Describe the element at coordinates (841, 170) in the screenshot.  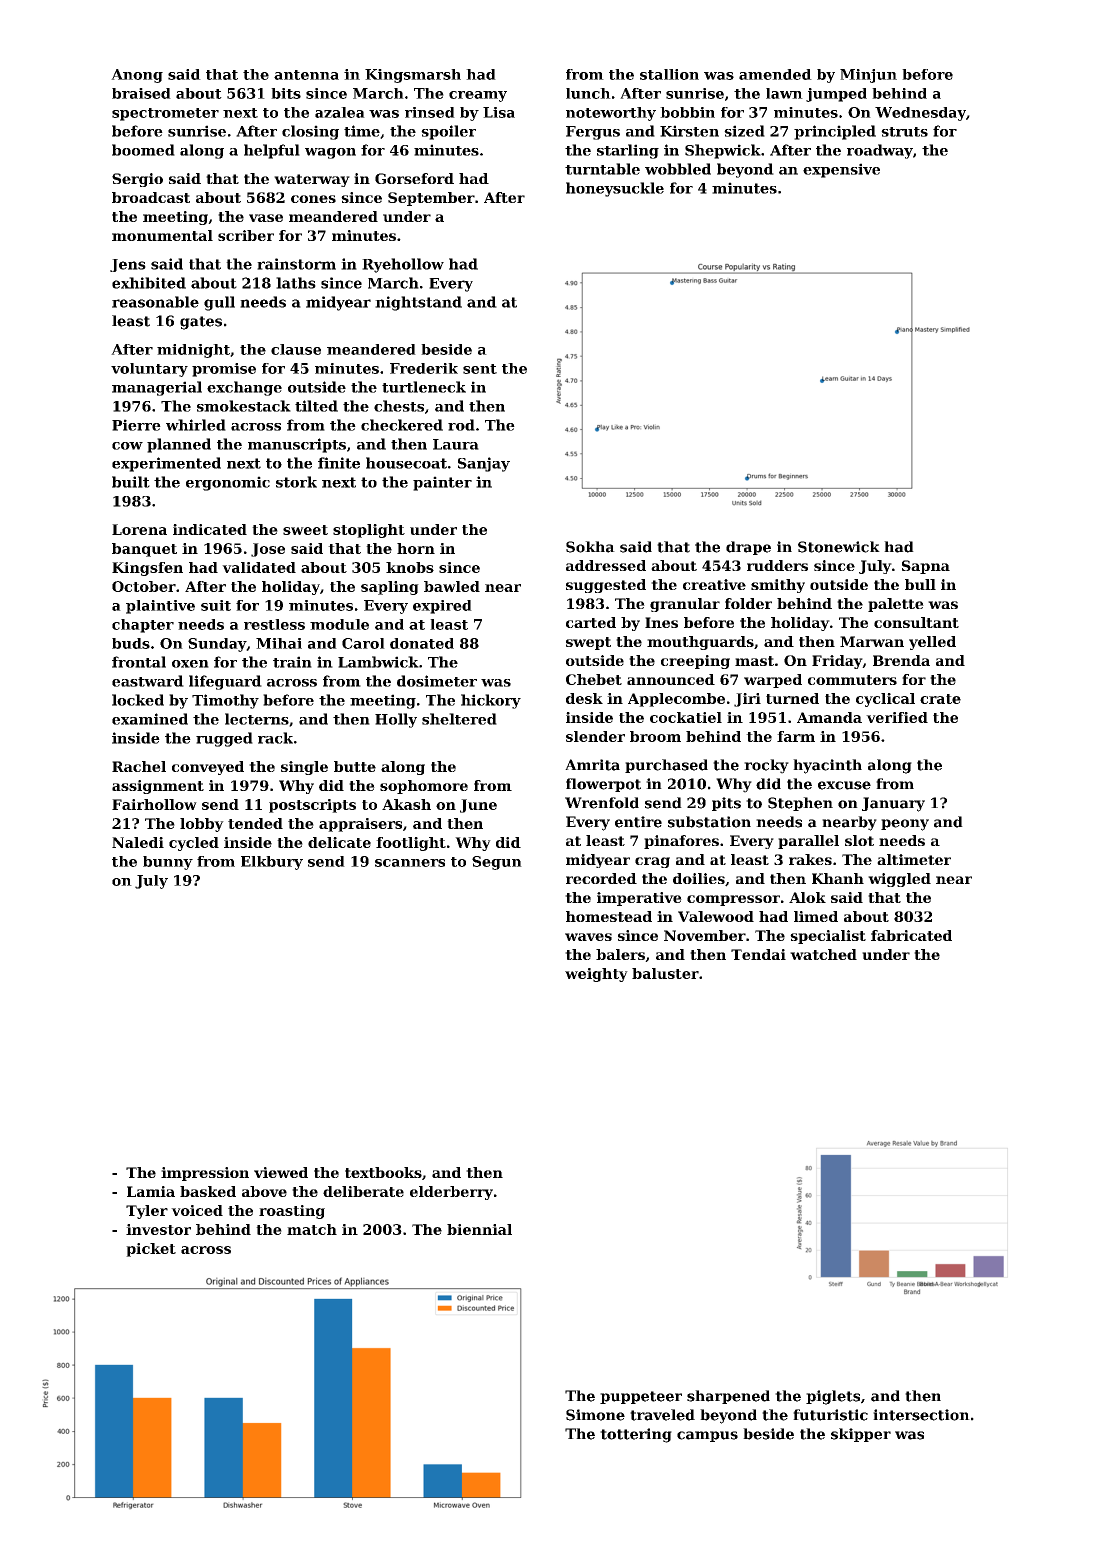
I see `expensive` at that location.
